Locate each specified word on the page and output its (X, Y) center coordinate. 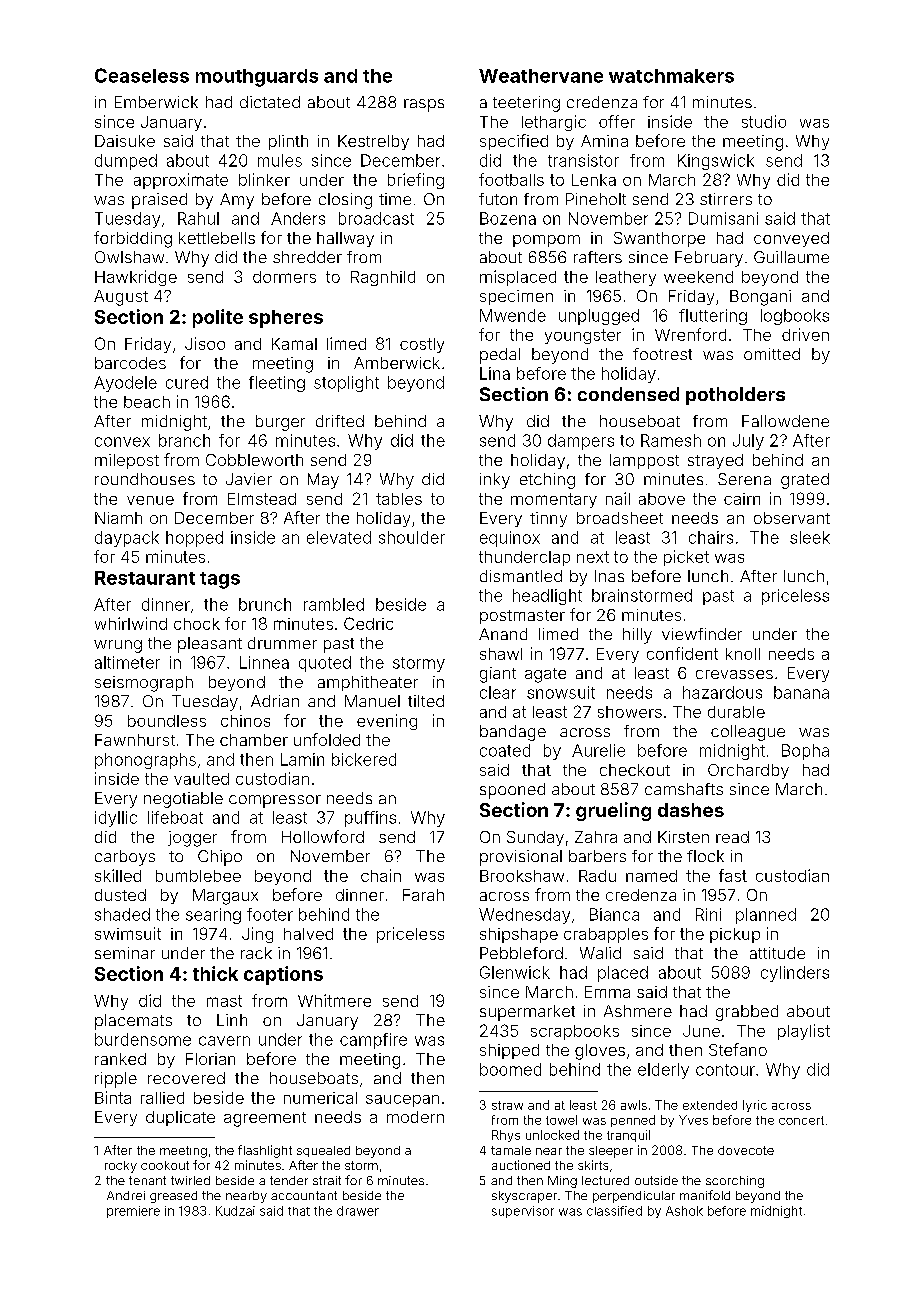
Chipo (220, 858)
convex (122, 442)
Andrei (126, 1195)
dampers (581, 442)
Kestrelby (373, 142)
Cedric (368, 623)
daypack (127, 539)
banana (801, 692)
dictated (270, 102)
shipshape (519, 935)
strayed (715, 461)
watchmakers (671, 76)
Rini (708, 914)
